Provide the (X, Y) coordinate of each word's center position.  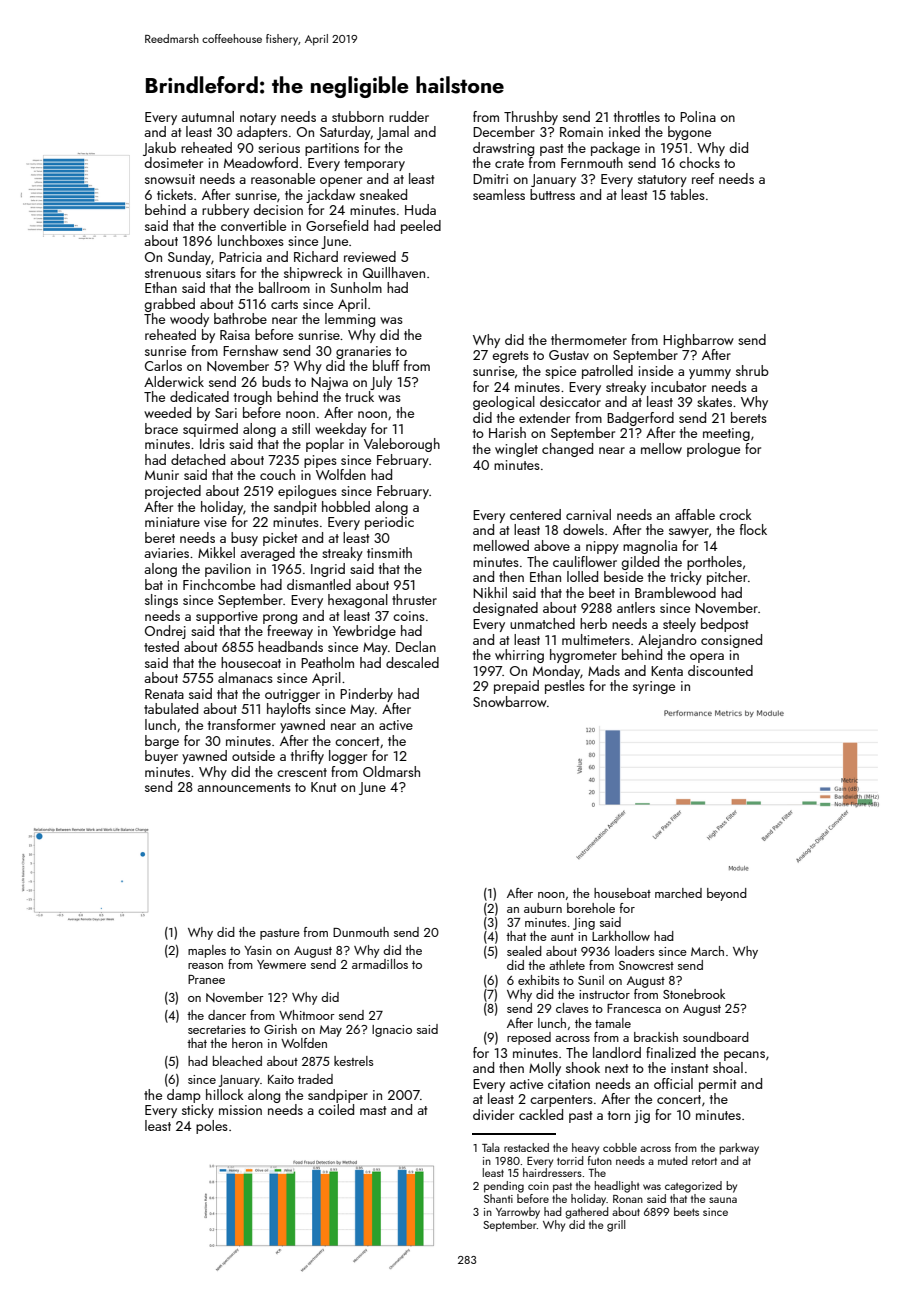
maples (207, 951)
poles (212, 1127)
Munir (162, 475)
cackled (541, 1114)
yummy (710, 374)
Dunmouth (361, 932)
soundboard (716, 1037)
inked (624, 131)
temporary (374, 165)
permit (718, 1085)
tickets (175, 194)
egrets (510, 357)
